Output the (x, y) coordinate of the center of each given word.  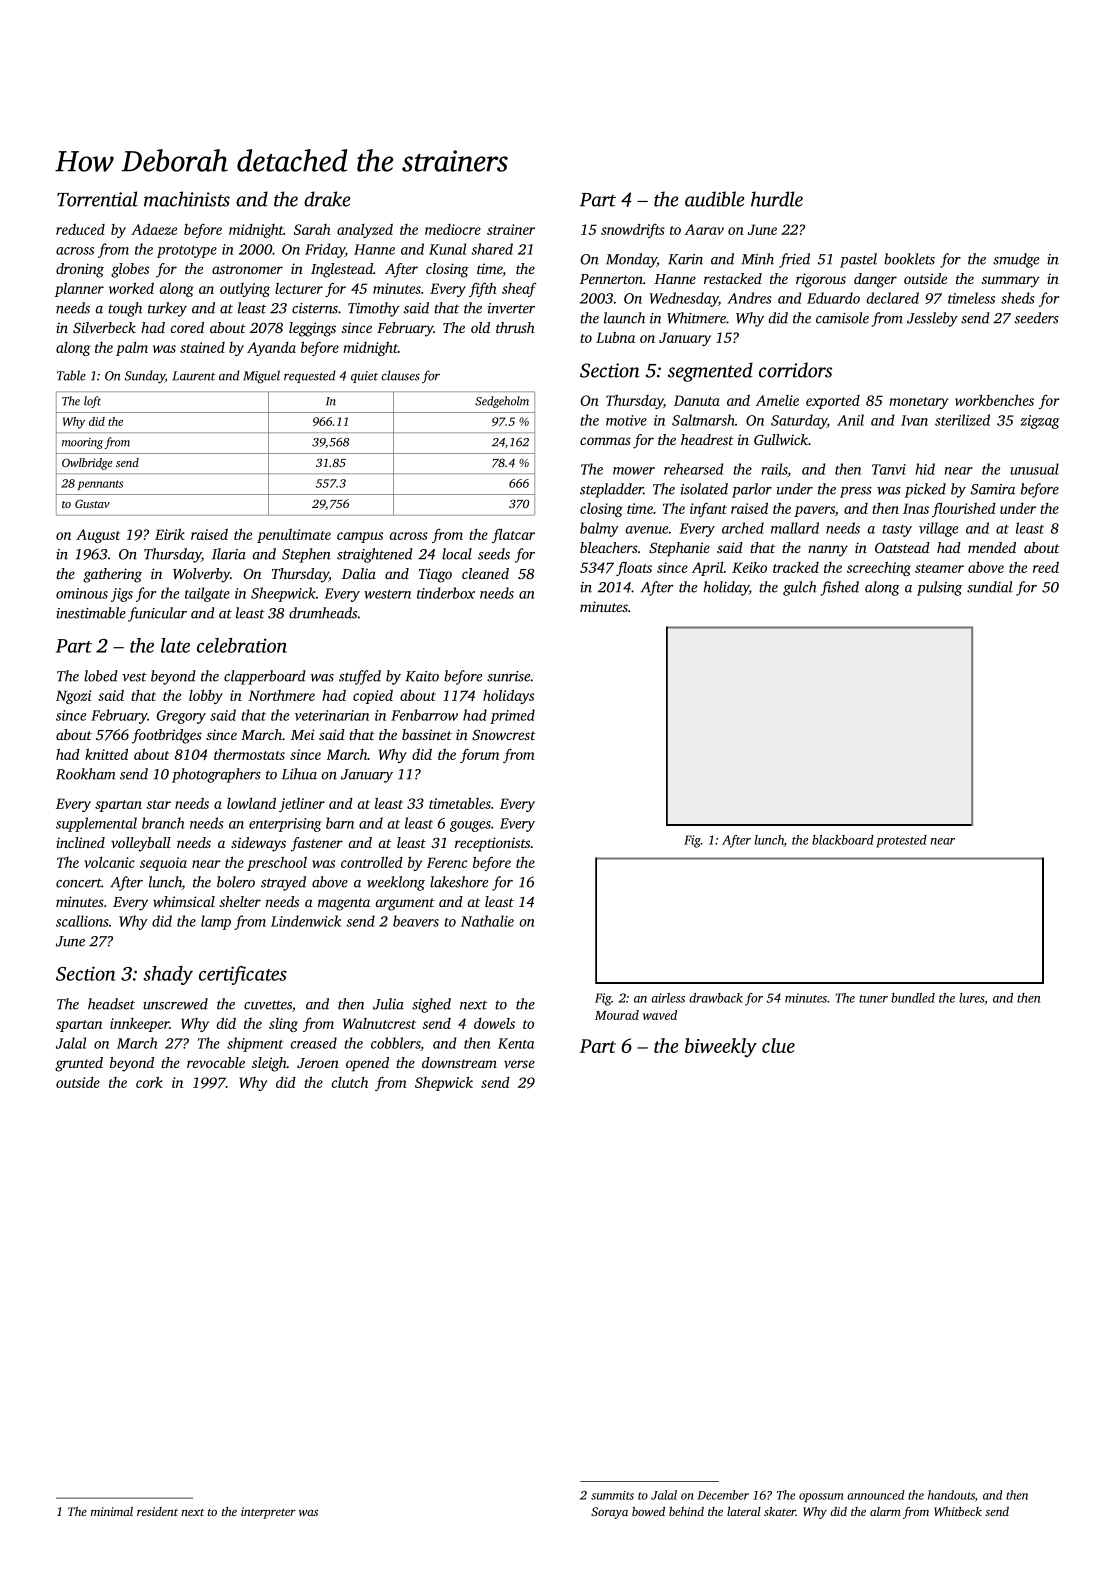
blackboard (843, 840)
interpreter (268, 1513)
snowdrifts (633, 231)
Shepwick (444, 1084)
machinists (187, 199)
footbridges (167, 736)
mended (992, 547)
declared (893, 298)
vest (134, 677)
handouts (951, 1495)
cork (149, 1082)
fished (839, 588)
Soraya (609, 1513)
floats (634, 568)
